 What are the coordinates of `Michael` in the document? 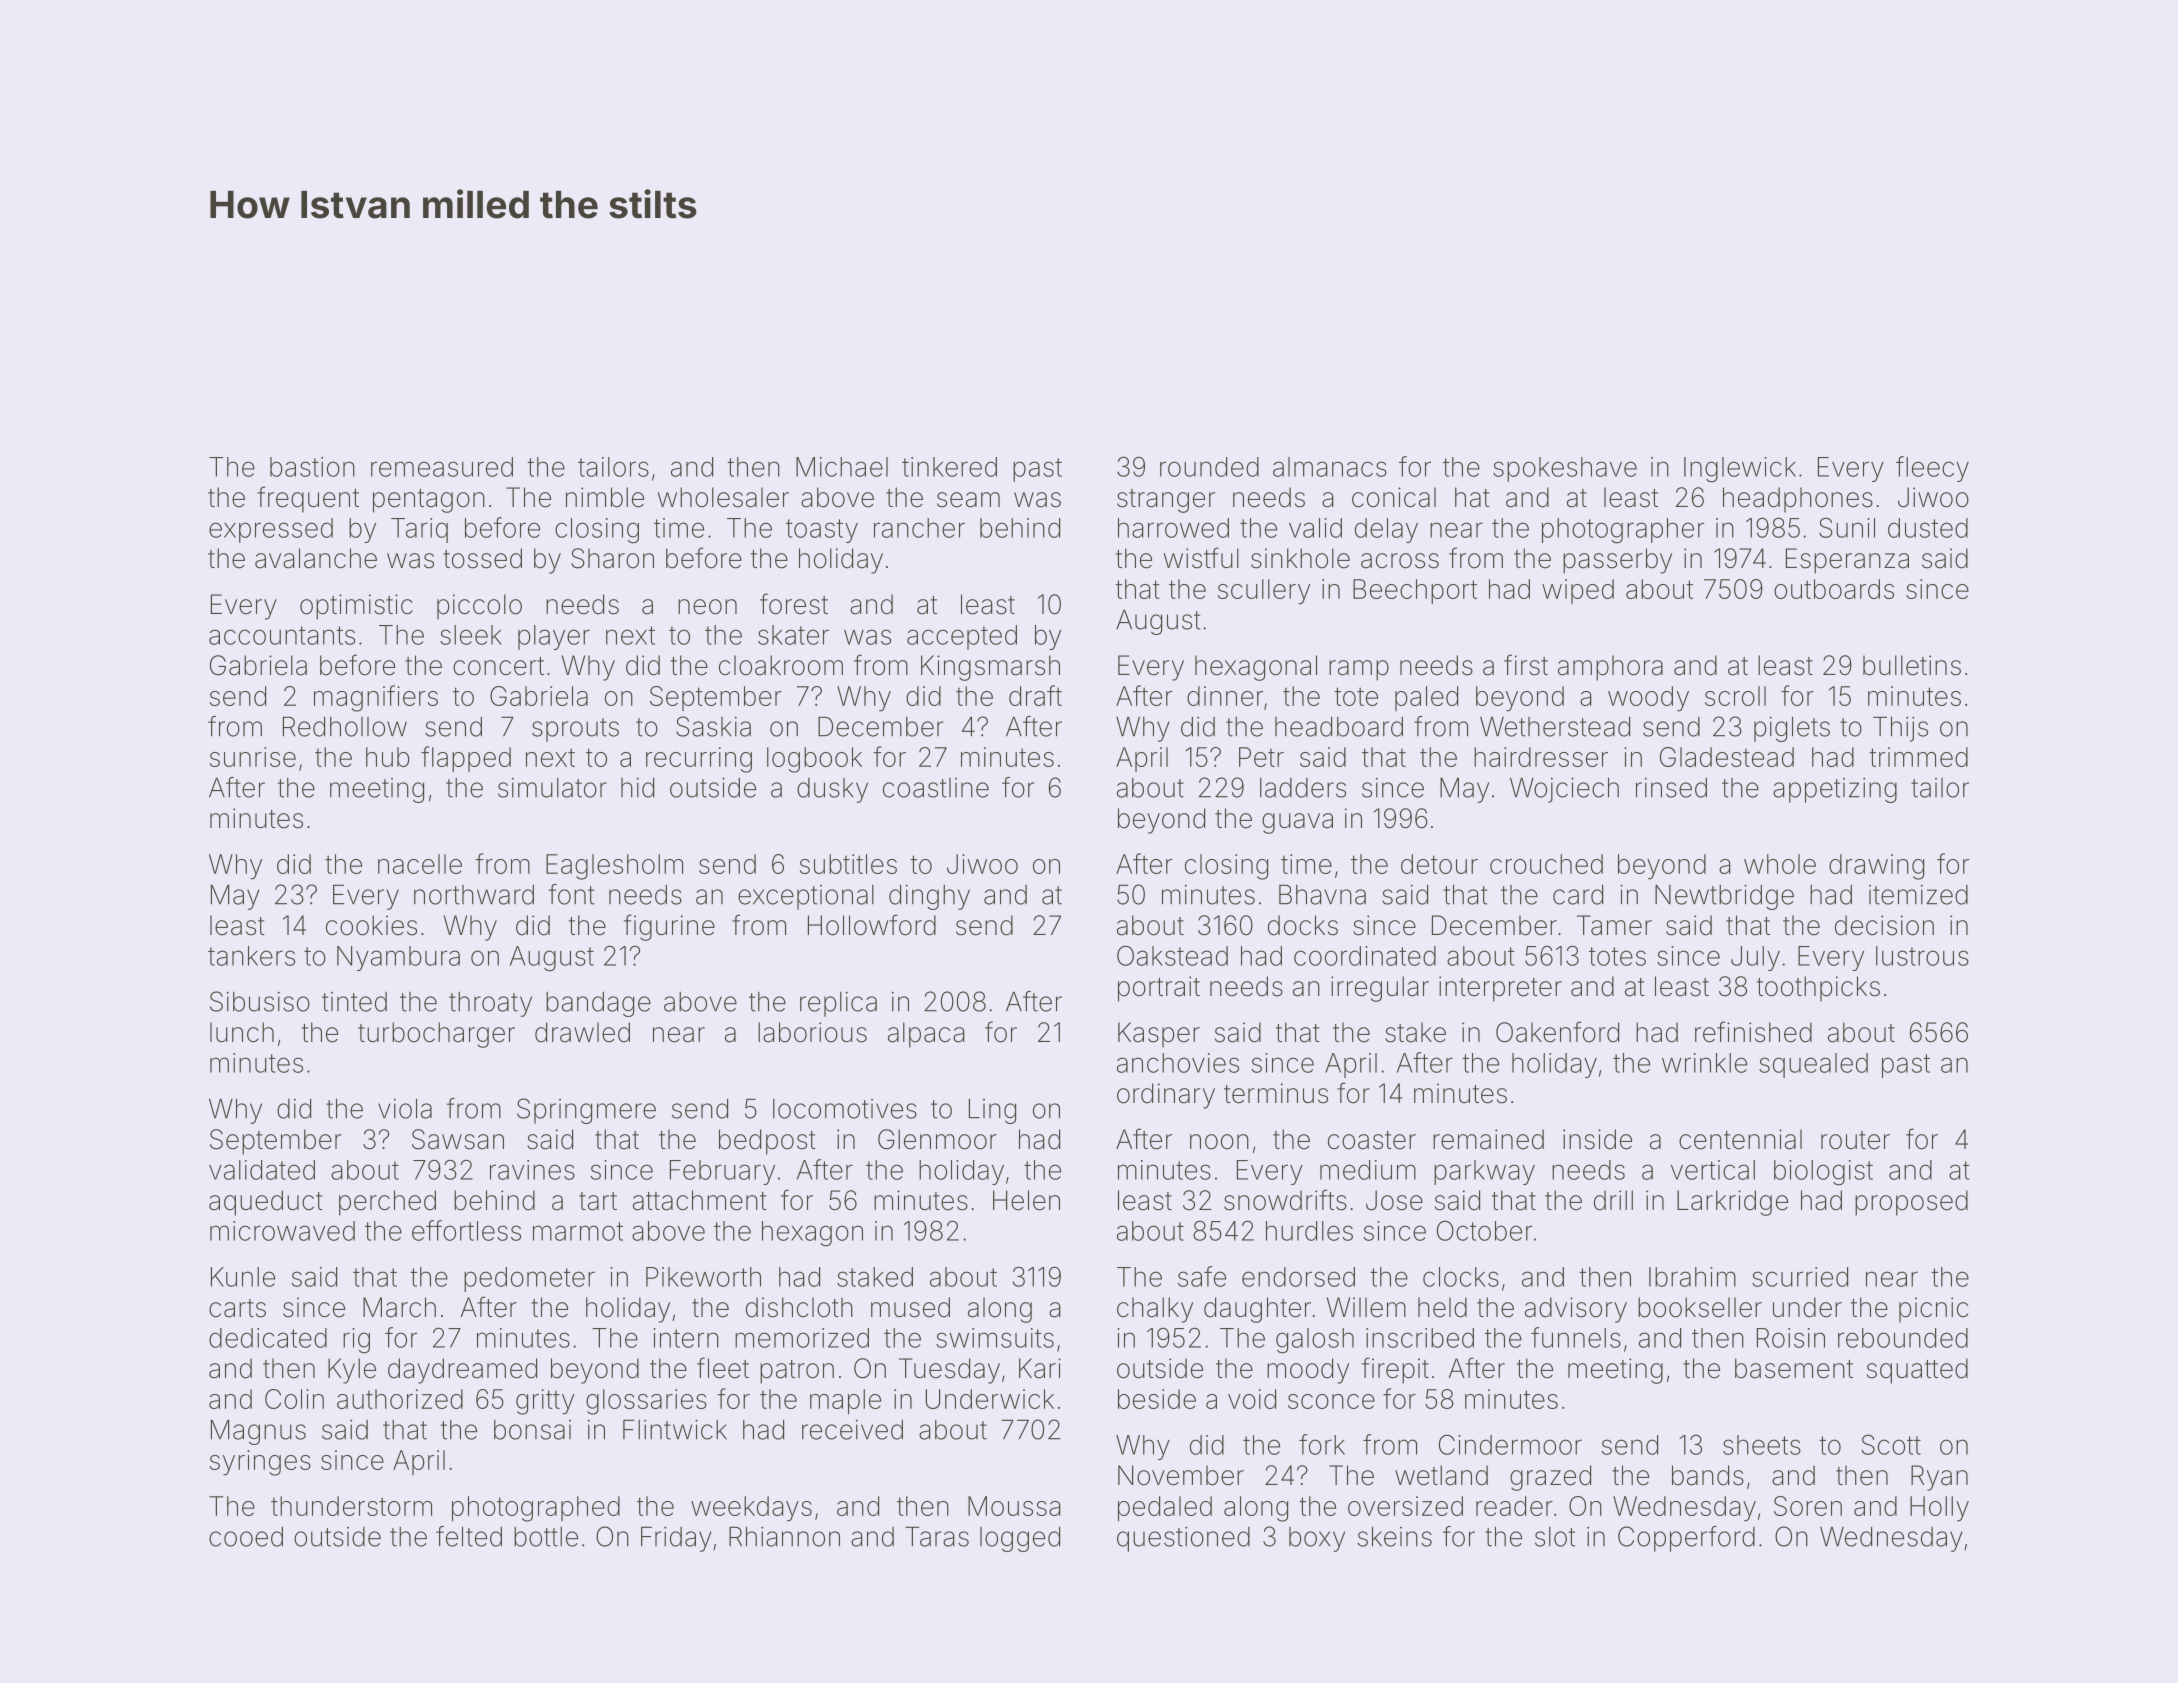 It's located at (842, 467).
